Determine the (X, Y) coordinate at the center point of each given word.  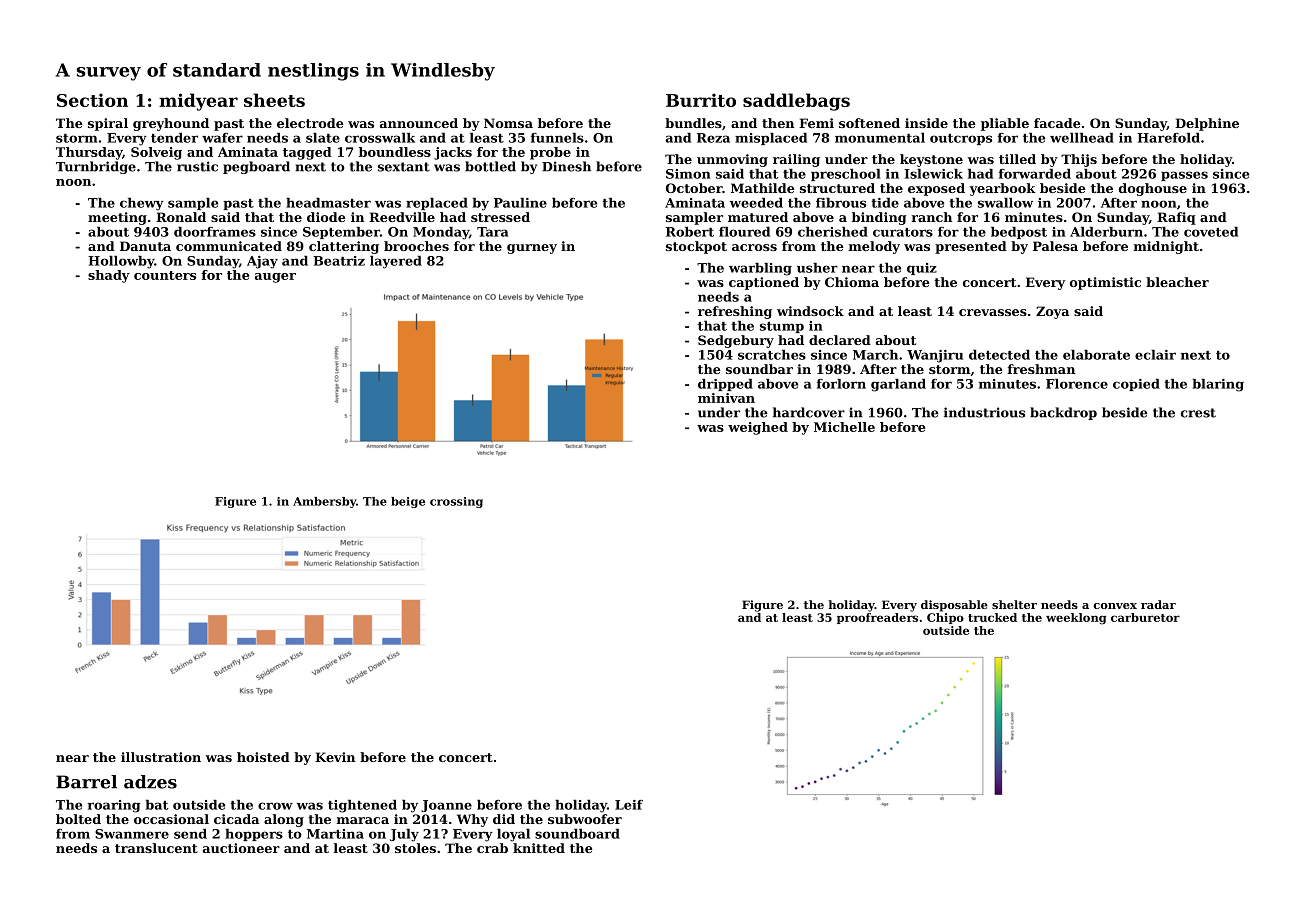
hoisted (263, 757)
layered (396, 262)
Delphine (1207, 124)
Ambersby (324, 502)
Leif (629, 805)
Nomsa (508, 123)
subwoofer (585, 819)
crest (1198, 413)
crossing (456, 502)
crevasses (993, 312)
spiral (108, 124)
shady (109, 276)
